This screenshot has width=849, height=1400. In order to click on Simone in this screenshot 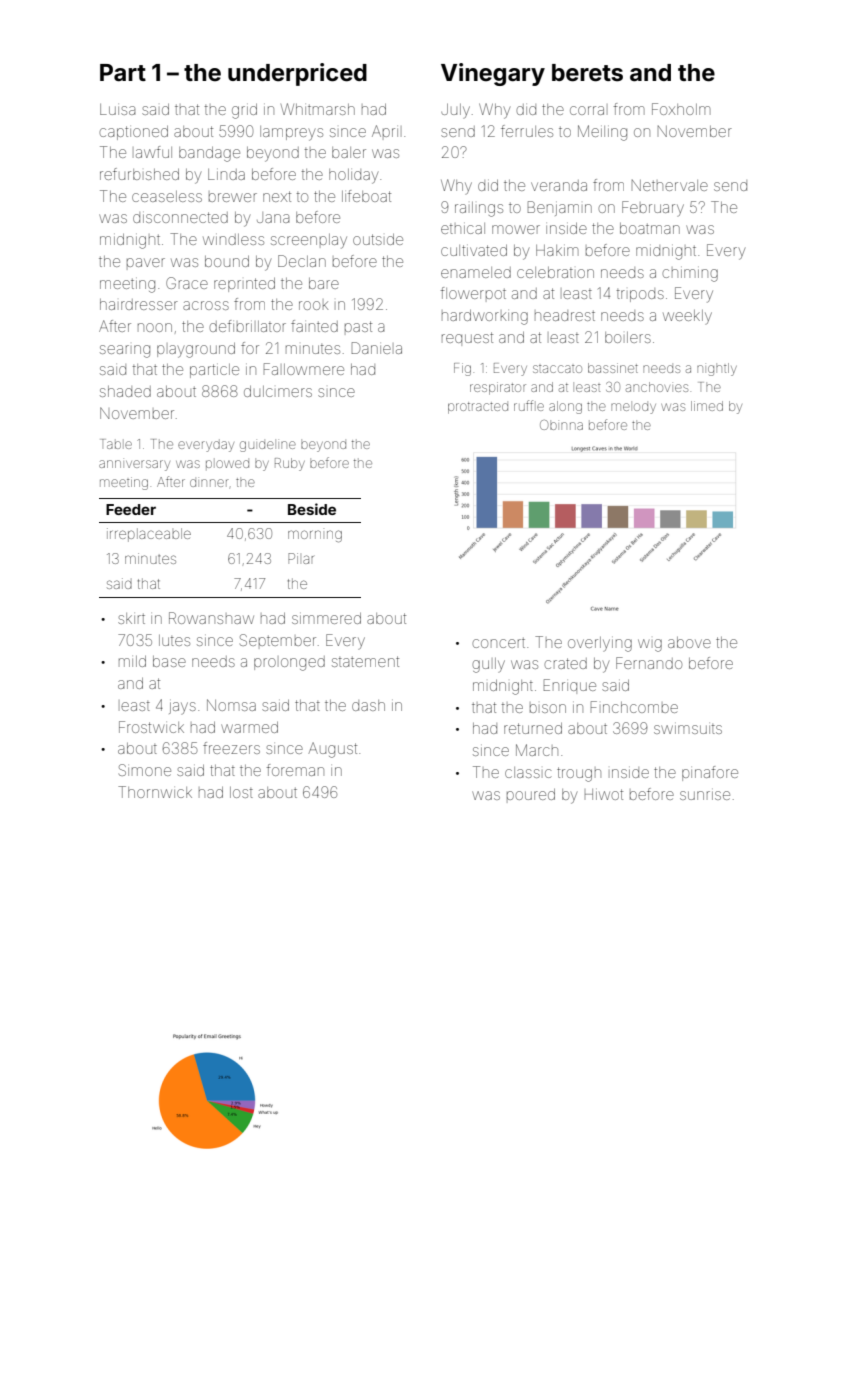, I will do `click(145, 770)`.
